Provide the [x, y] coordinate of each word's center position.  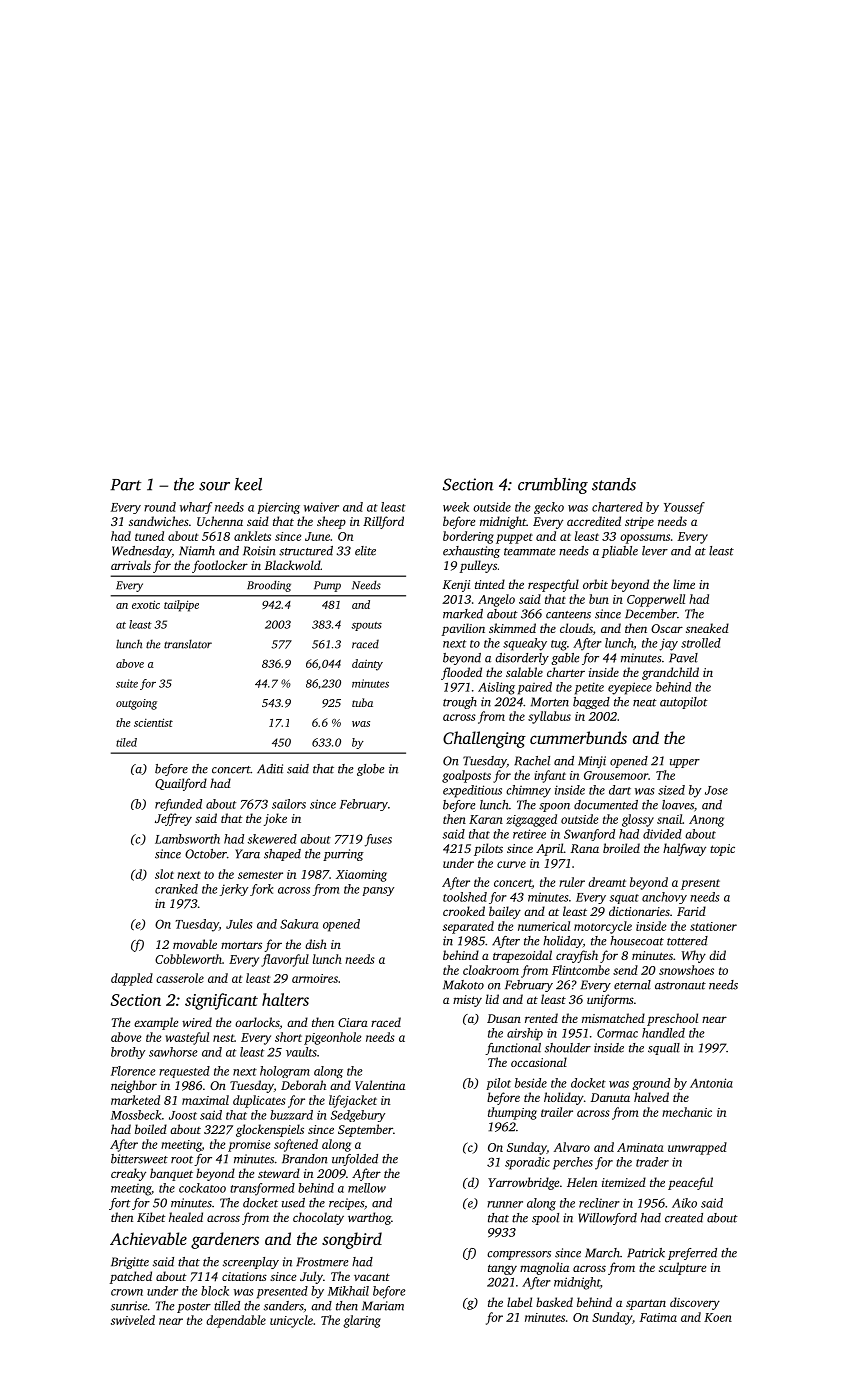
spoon [554, 807]
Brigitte [130, 1263]
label [519, 1302]
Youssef [684, 508]
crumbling [553, 486]
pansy [378, 891]
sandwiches [159, 521]
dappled [132, 979]
